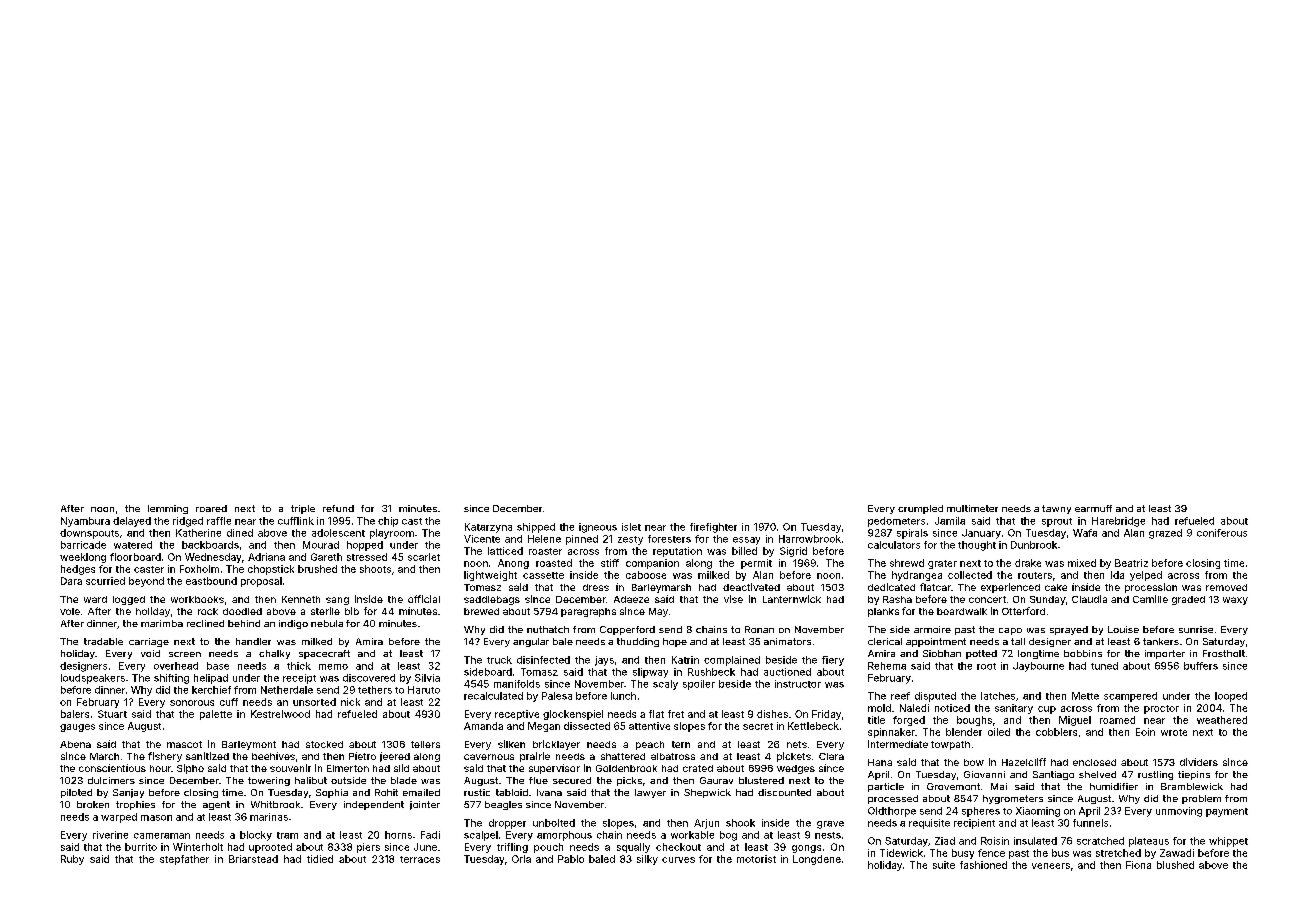  Describe the element at coordinates (571, 859) in the screenshot. I see `Pablo` at that location.
